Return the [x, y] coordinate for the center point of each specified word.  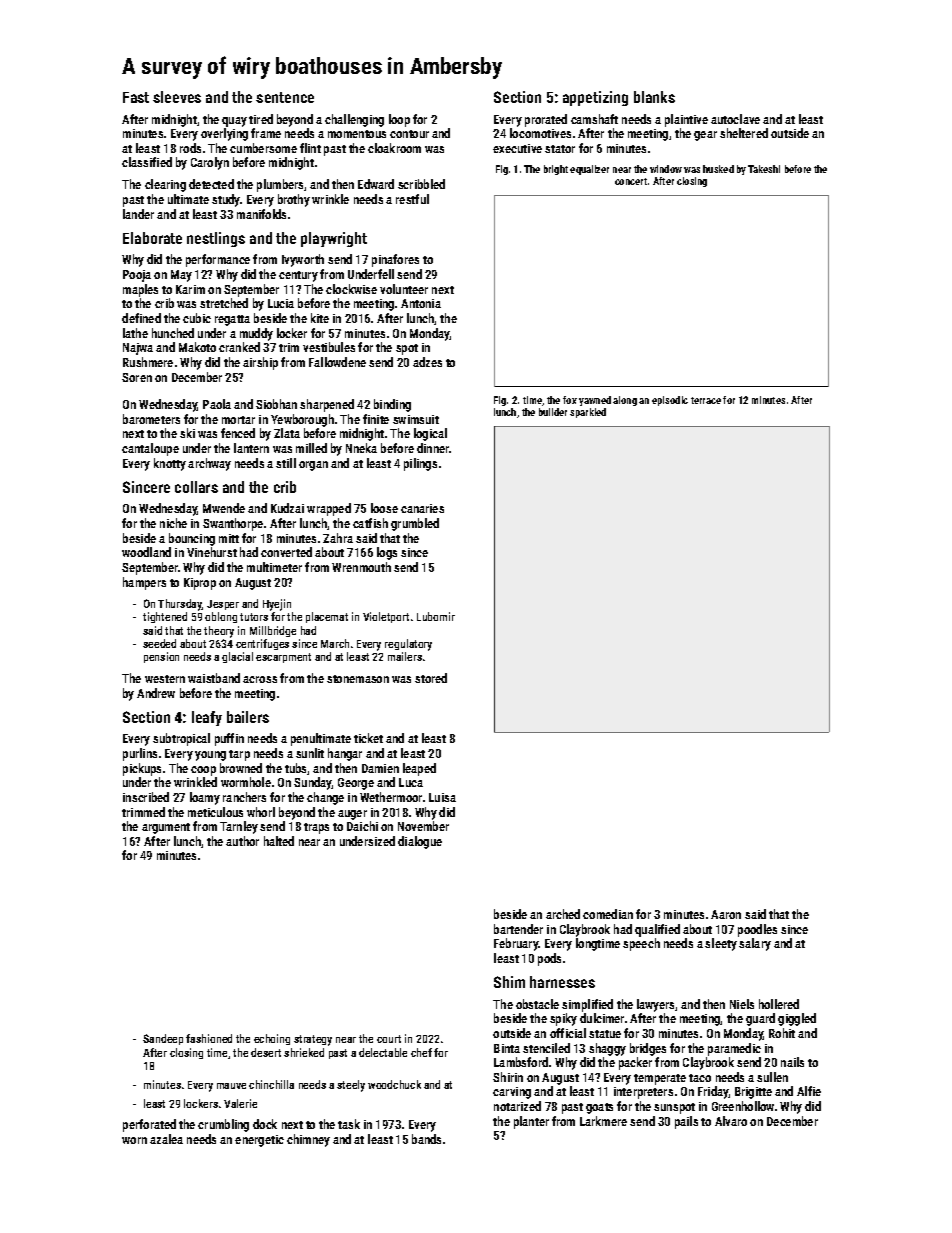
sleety [721, 944]
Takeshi [764, 169]
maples [140, 290]
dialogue [420, 842]
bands [426, 1139]
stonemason [358, 679]
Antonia [421, 303]
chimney [308, 1140]
